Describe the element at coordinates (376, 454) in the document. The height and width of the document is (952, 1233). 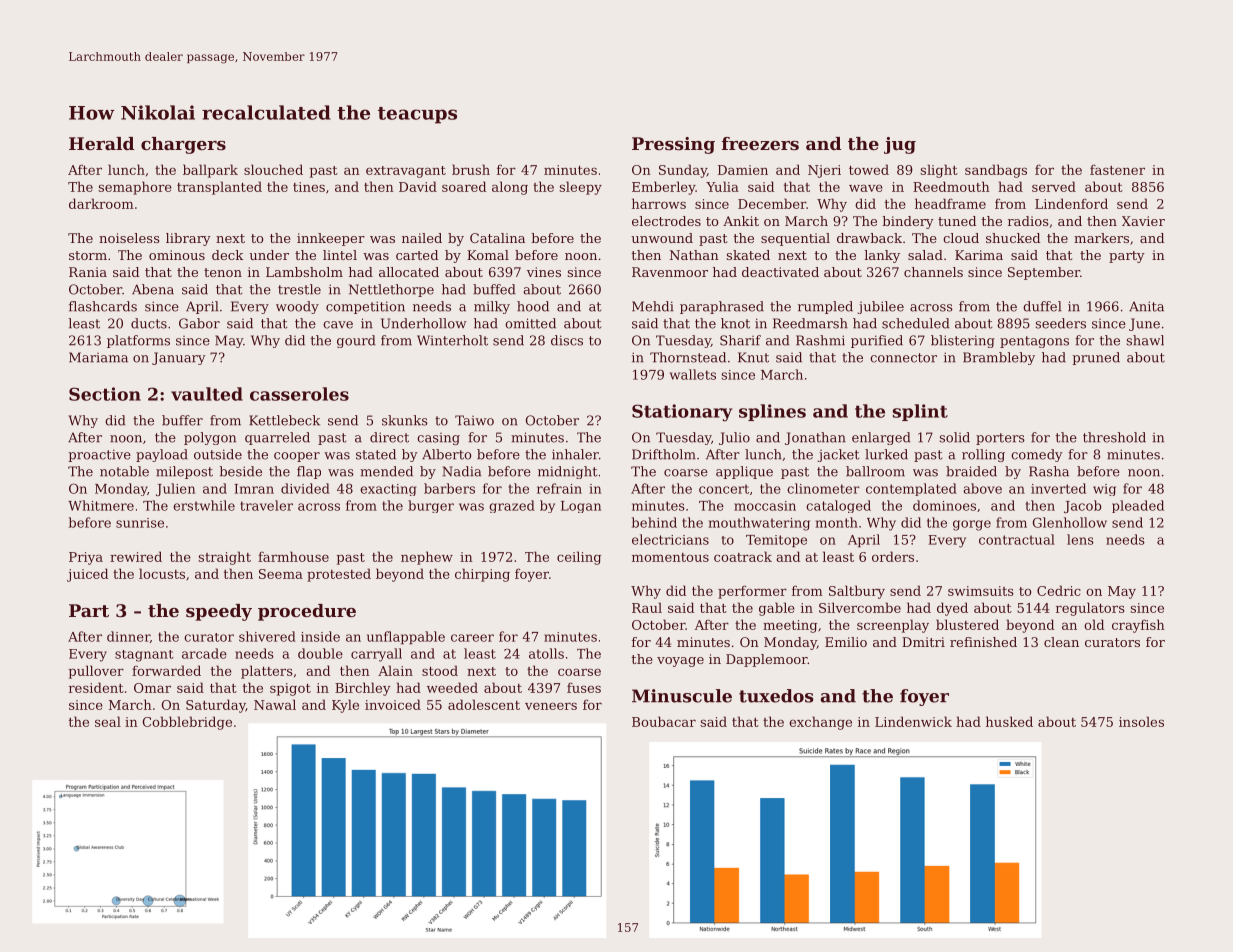
I see `stated` at that location.
